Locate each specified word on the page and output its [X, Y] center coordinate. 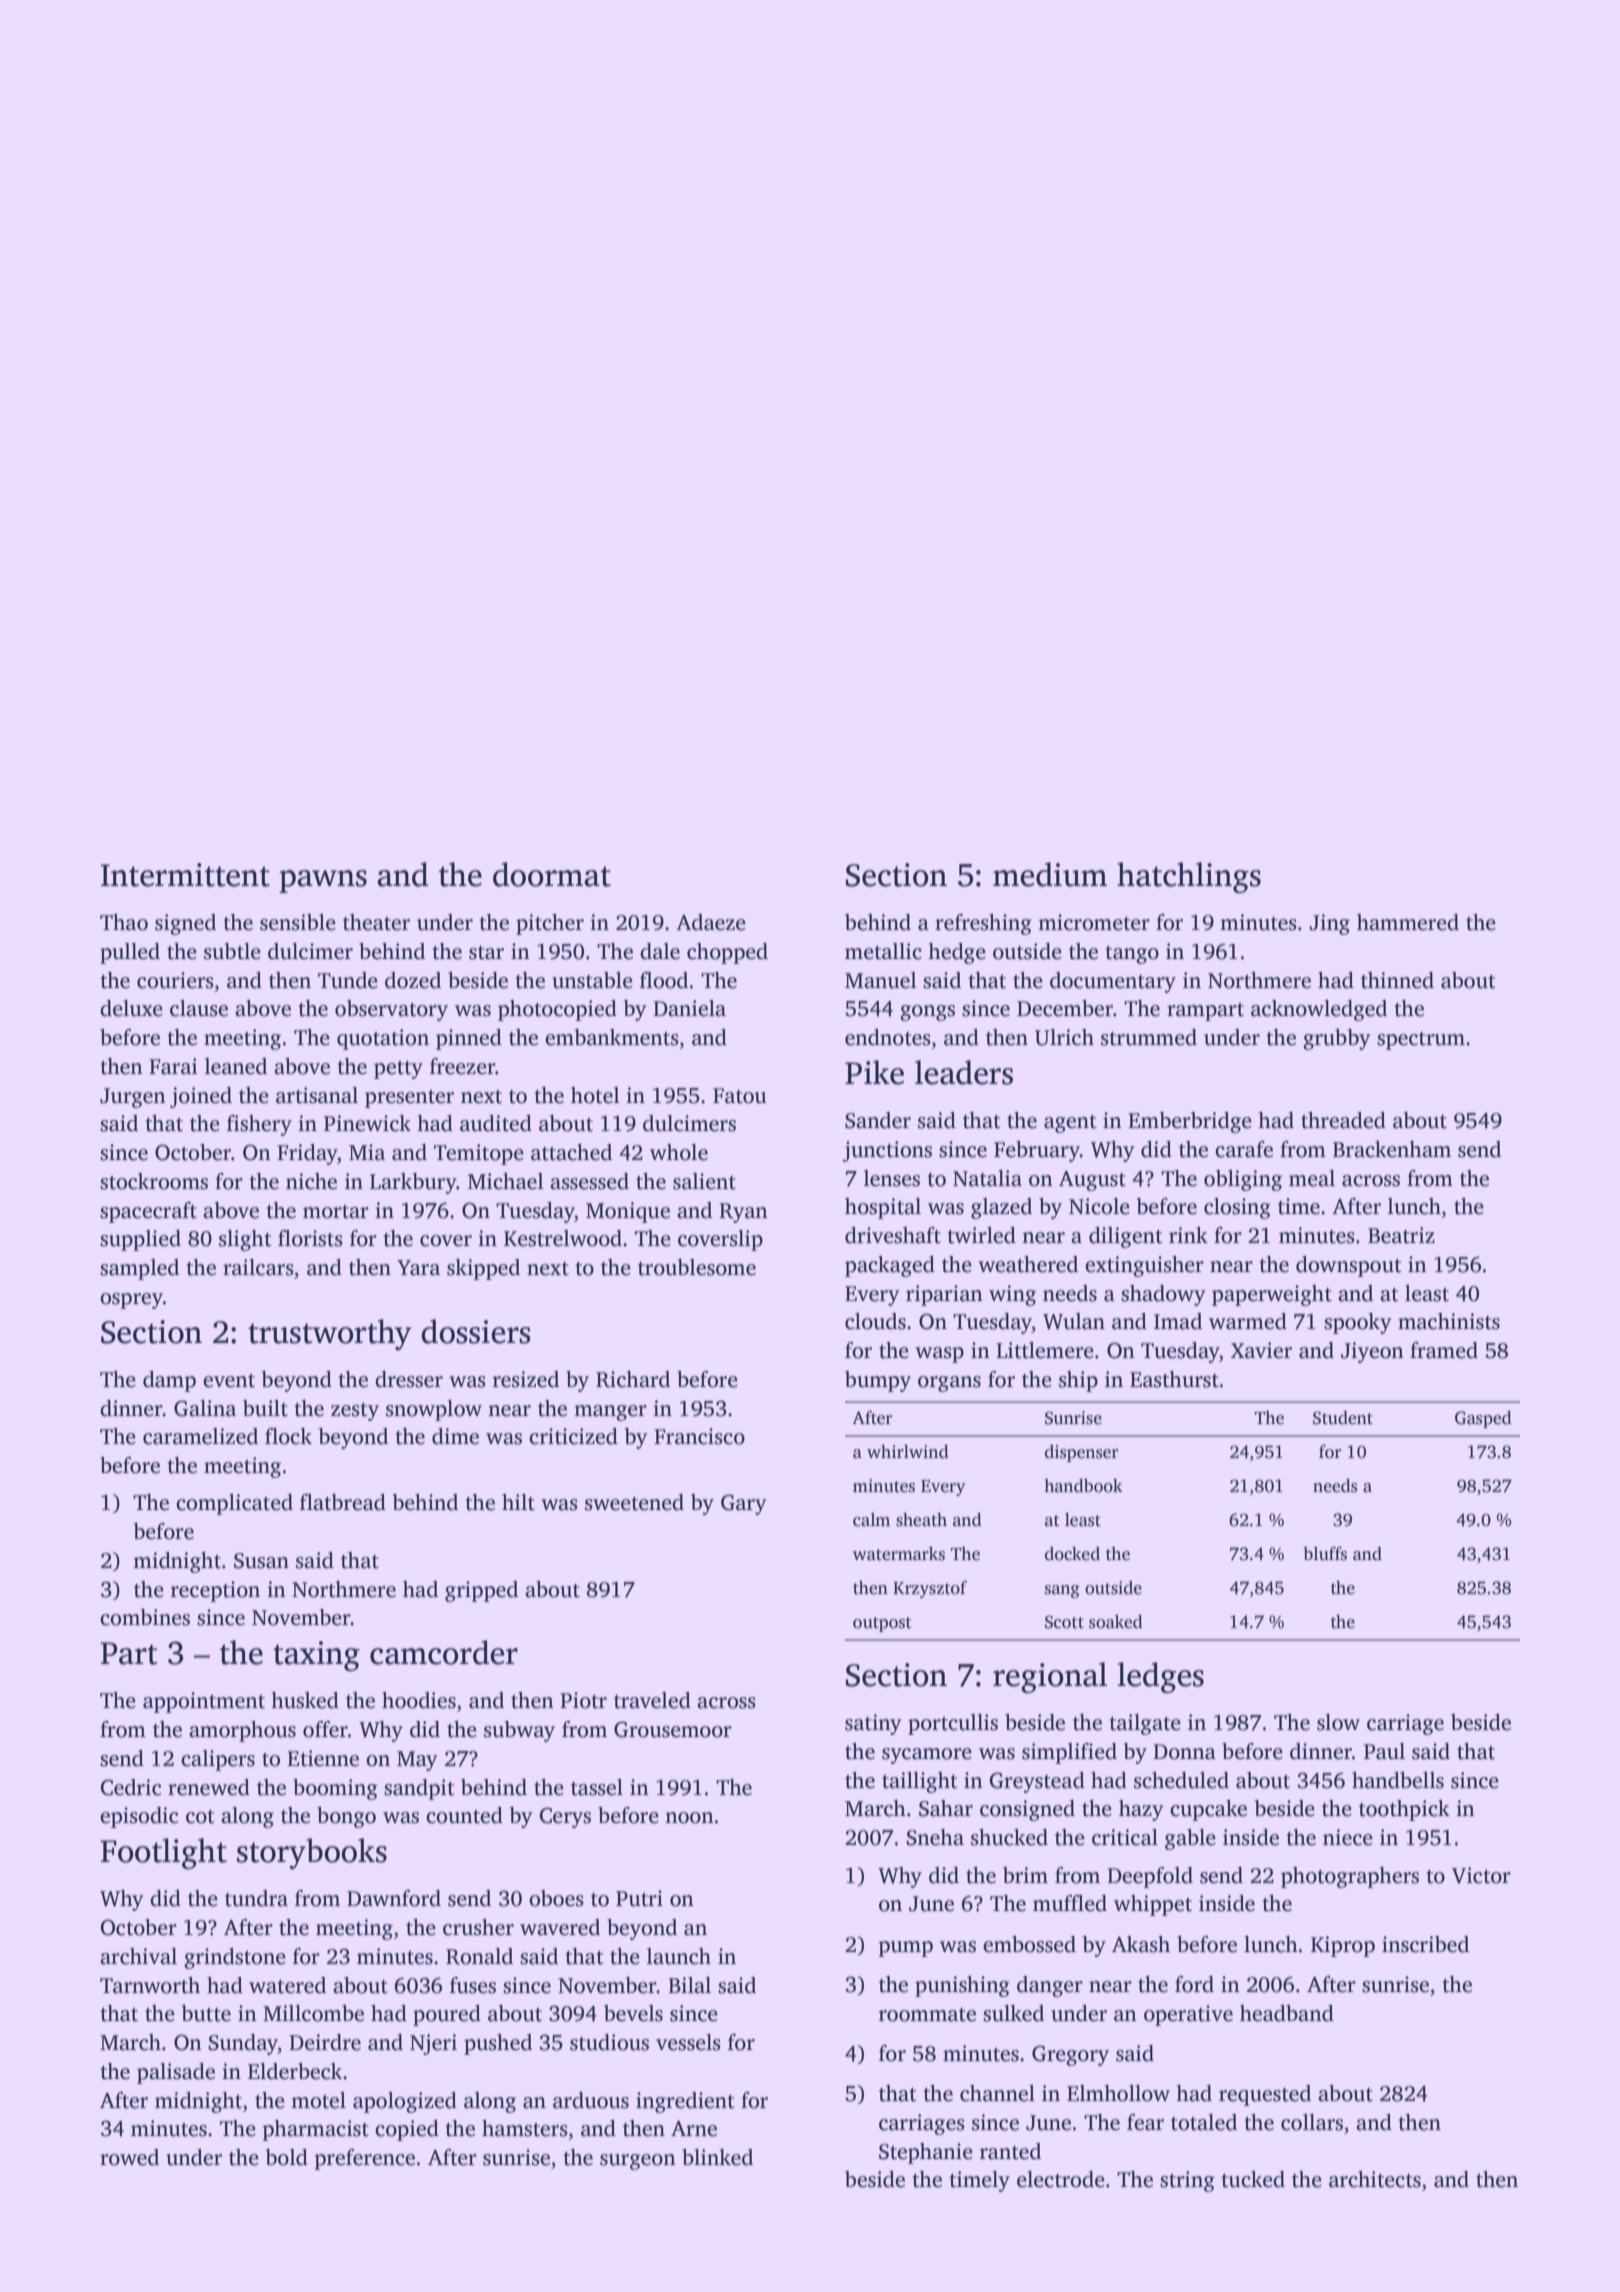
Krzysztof [930, 1589]
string [1187, 2181]
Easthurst [1174, 1379]
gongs [927, 1013]
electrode [1061, 2179]
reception [215, 1591]
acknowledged [1319, 1010]
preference [365, 2159]
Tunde [348, 980]
